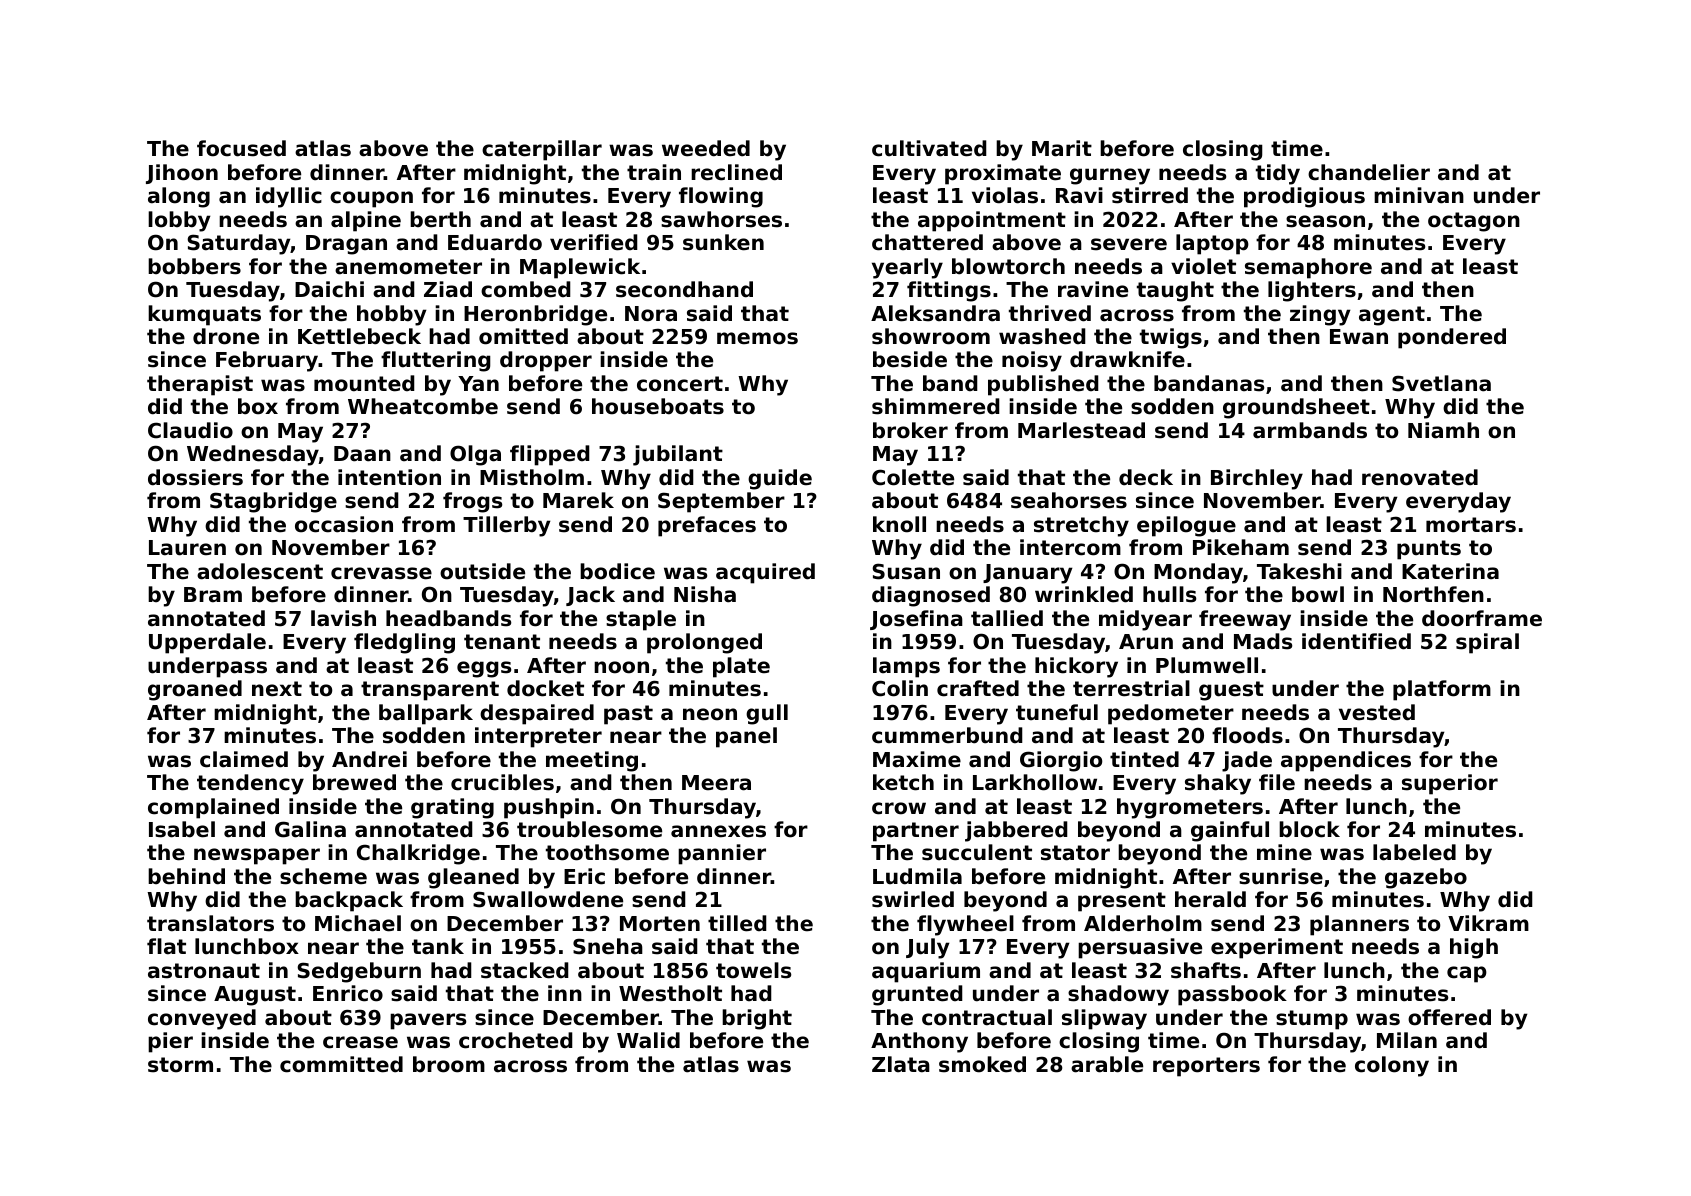 This screenshot has height=1196, width=1691. Describe the element at coordinates (641, 620) in the screenshot. I see `staple` at that location.
